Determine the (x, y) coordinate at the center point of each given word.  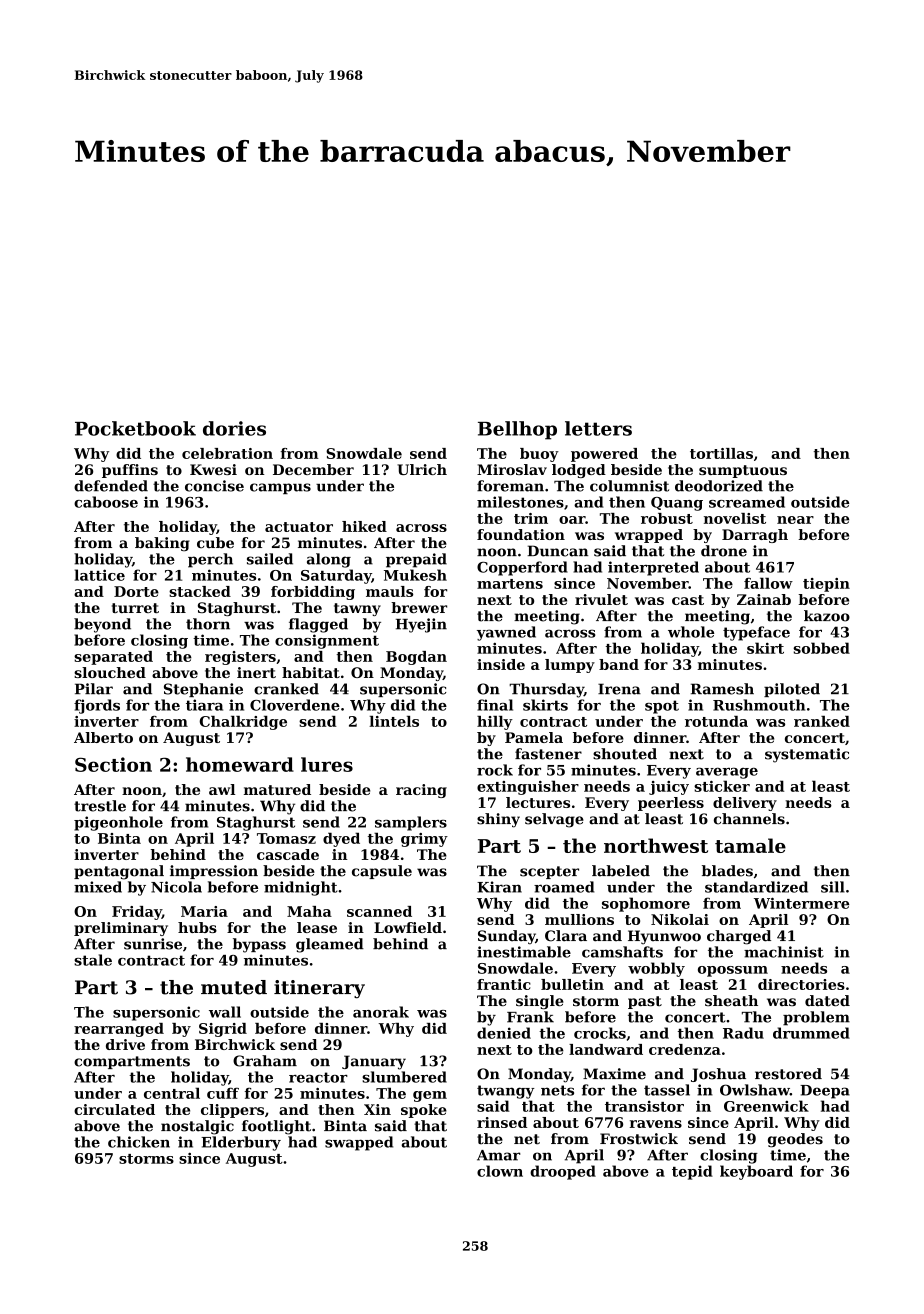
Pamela (534, 737)
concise (214, 486)
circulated (114, 1109)
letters (598, 428)
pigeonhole (118, 823)
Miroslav (512, 469)
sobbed (821, 648)
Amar (498, 1155)
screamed (747, 502)
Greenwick (766, 1106)
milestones (520, 502)
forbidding (313, 593)
